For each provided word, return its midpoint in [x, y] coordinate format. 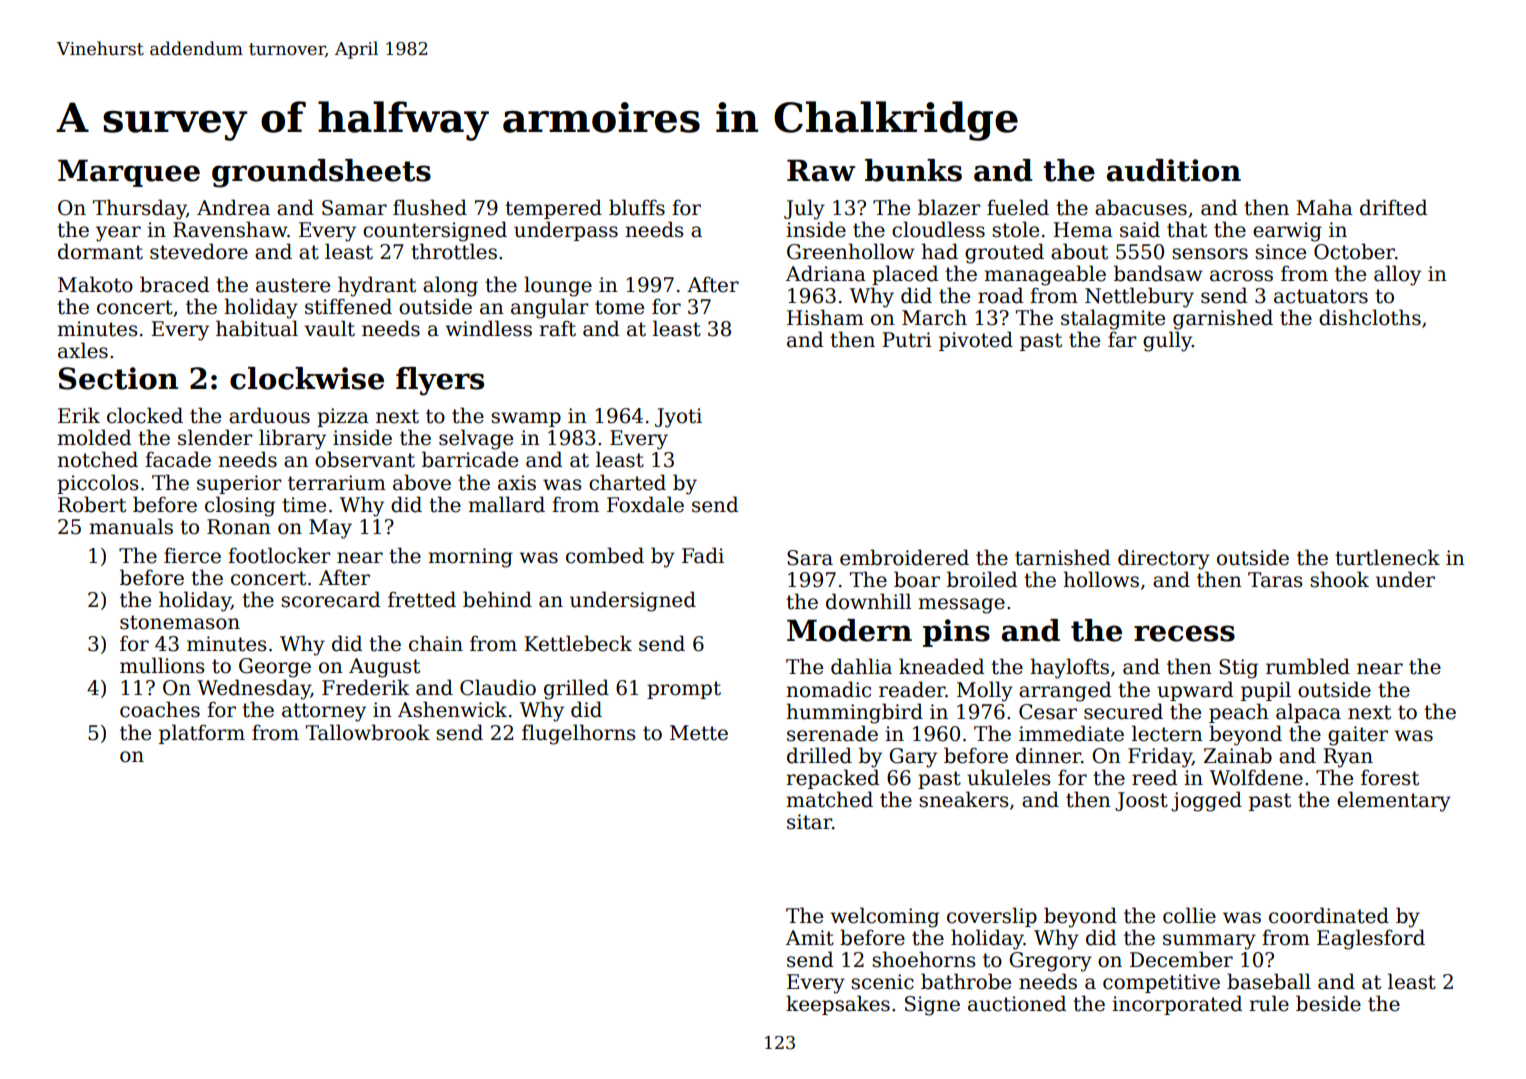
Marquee [129, 173]
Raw [821, 170]
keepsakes [838, 1005]
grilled [576, 689]
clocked [145, 415]
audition [1174, 170]
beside [1328, 1003]
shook [1339, 579]
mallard [506, 504]
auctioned [1017, 1003]
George [275, 668]
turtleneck [1387, 557]
